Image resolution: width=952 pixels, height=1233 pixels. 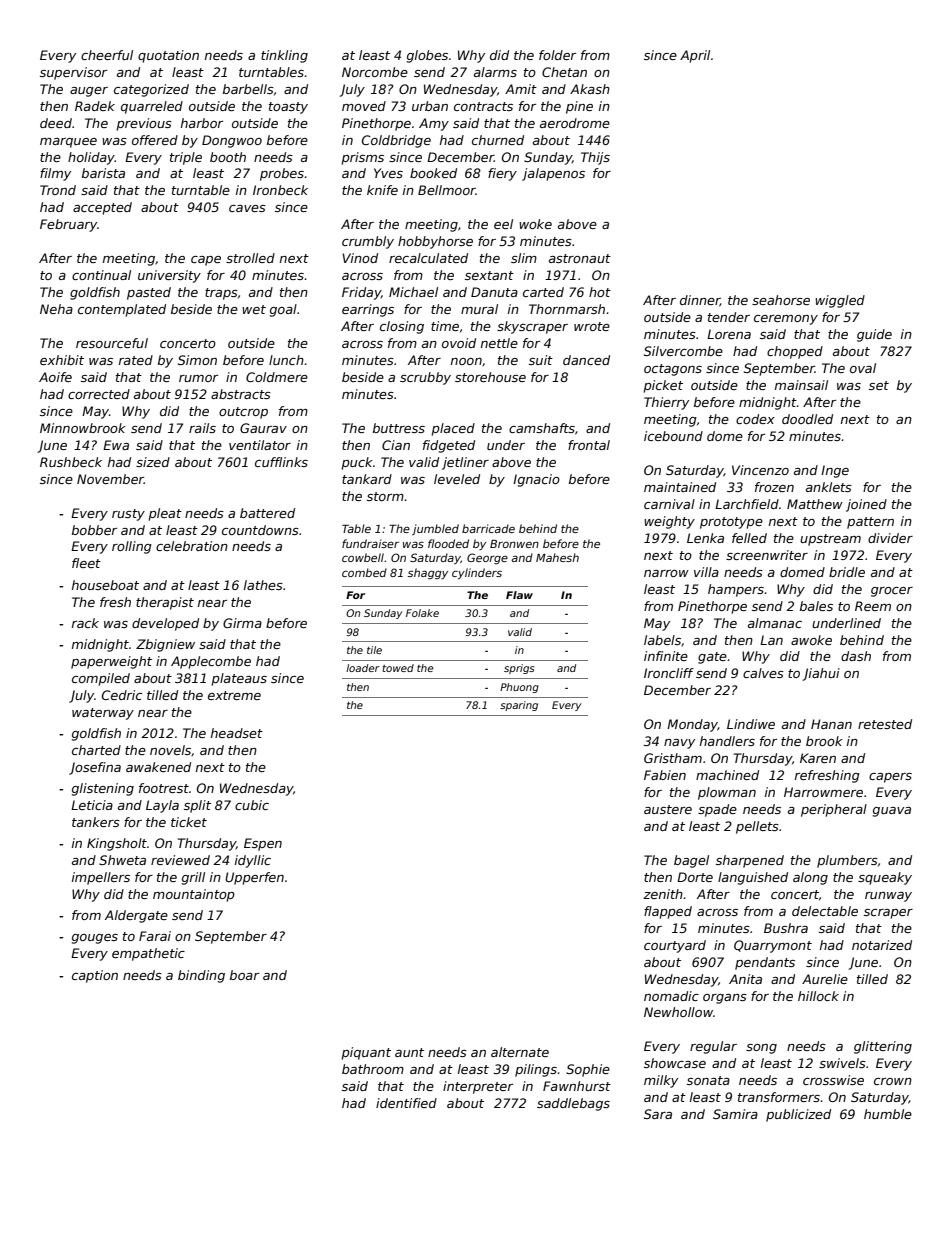 I want to click on wiggled, so click(x=840, y=301).
